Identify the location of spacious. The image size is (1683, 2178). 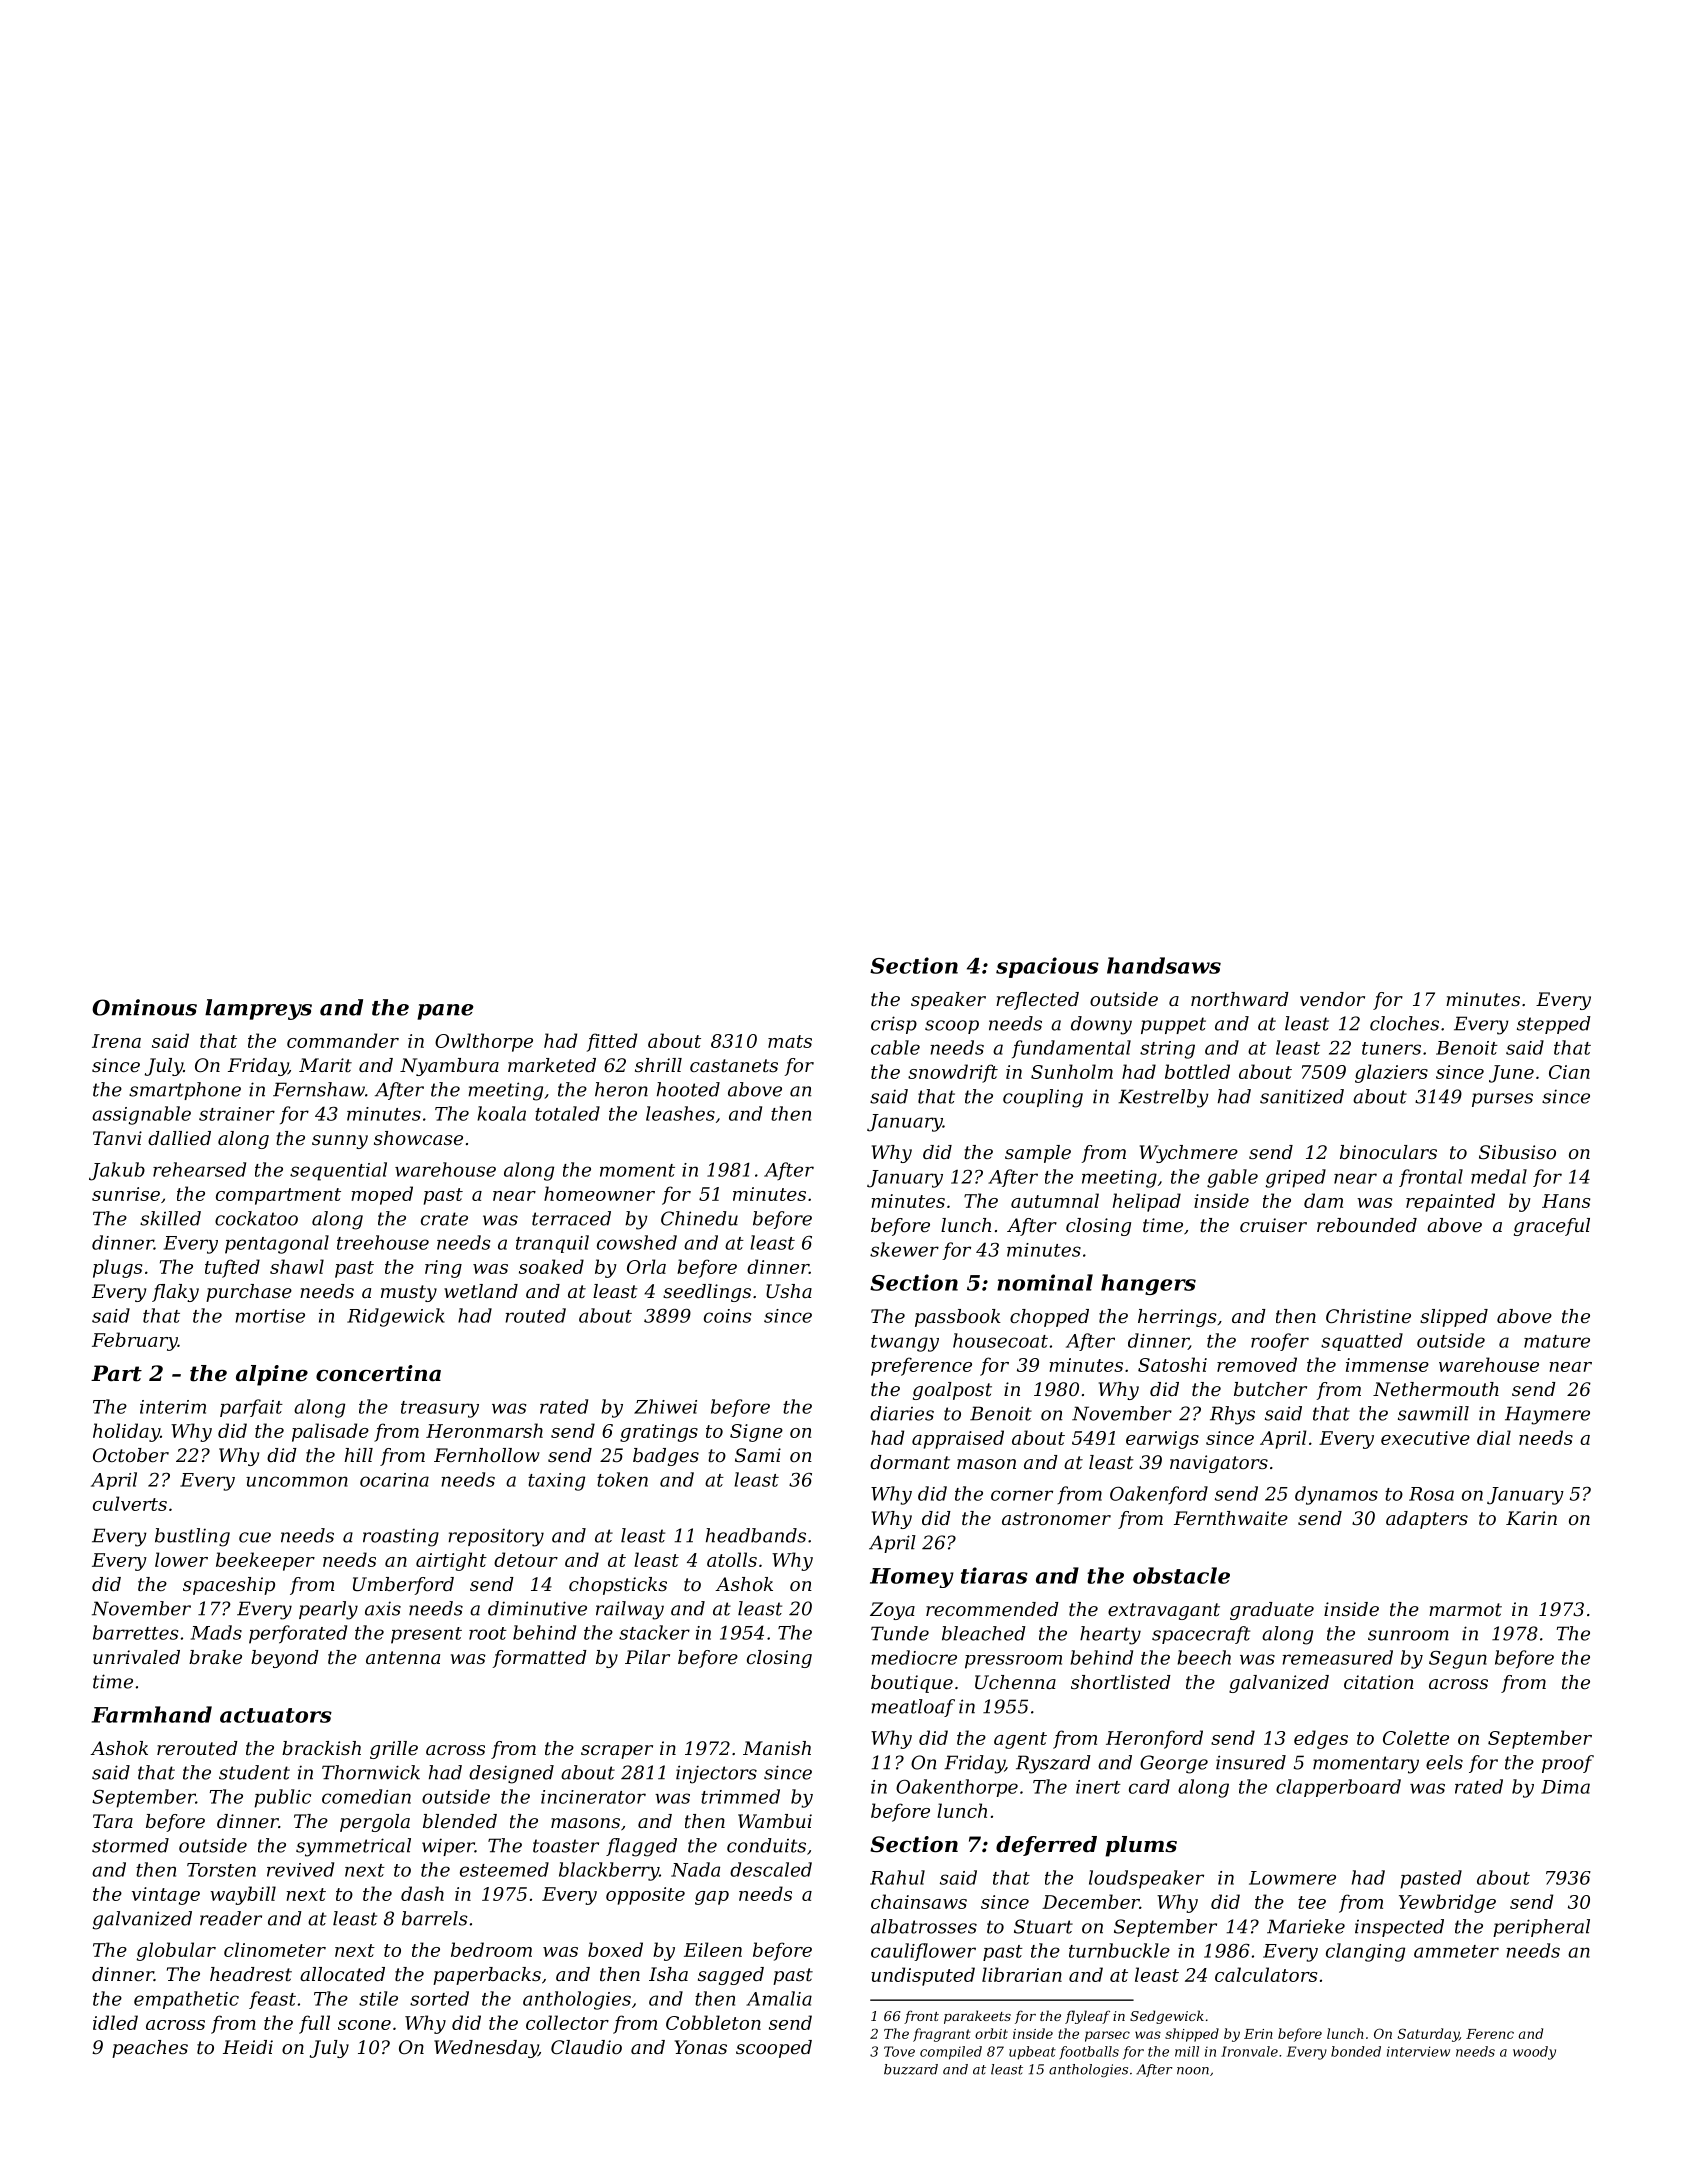
(1047, 967).
